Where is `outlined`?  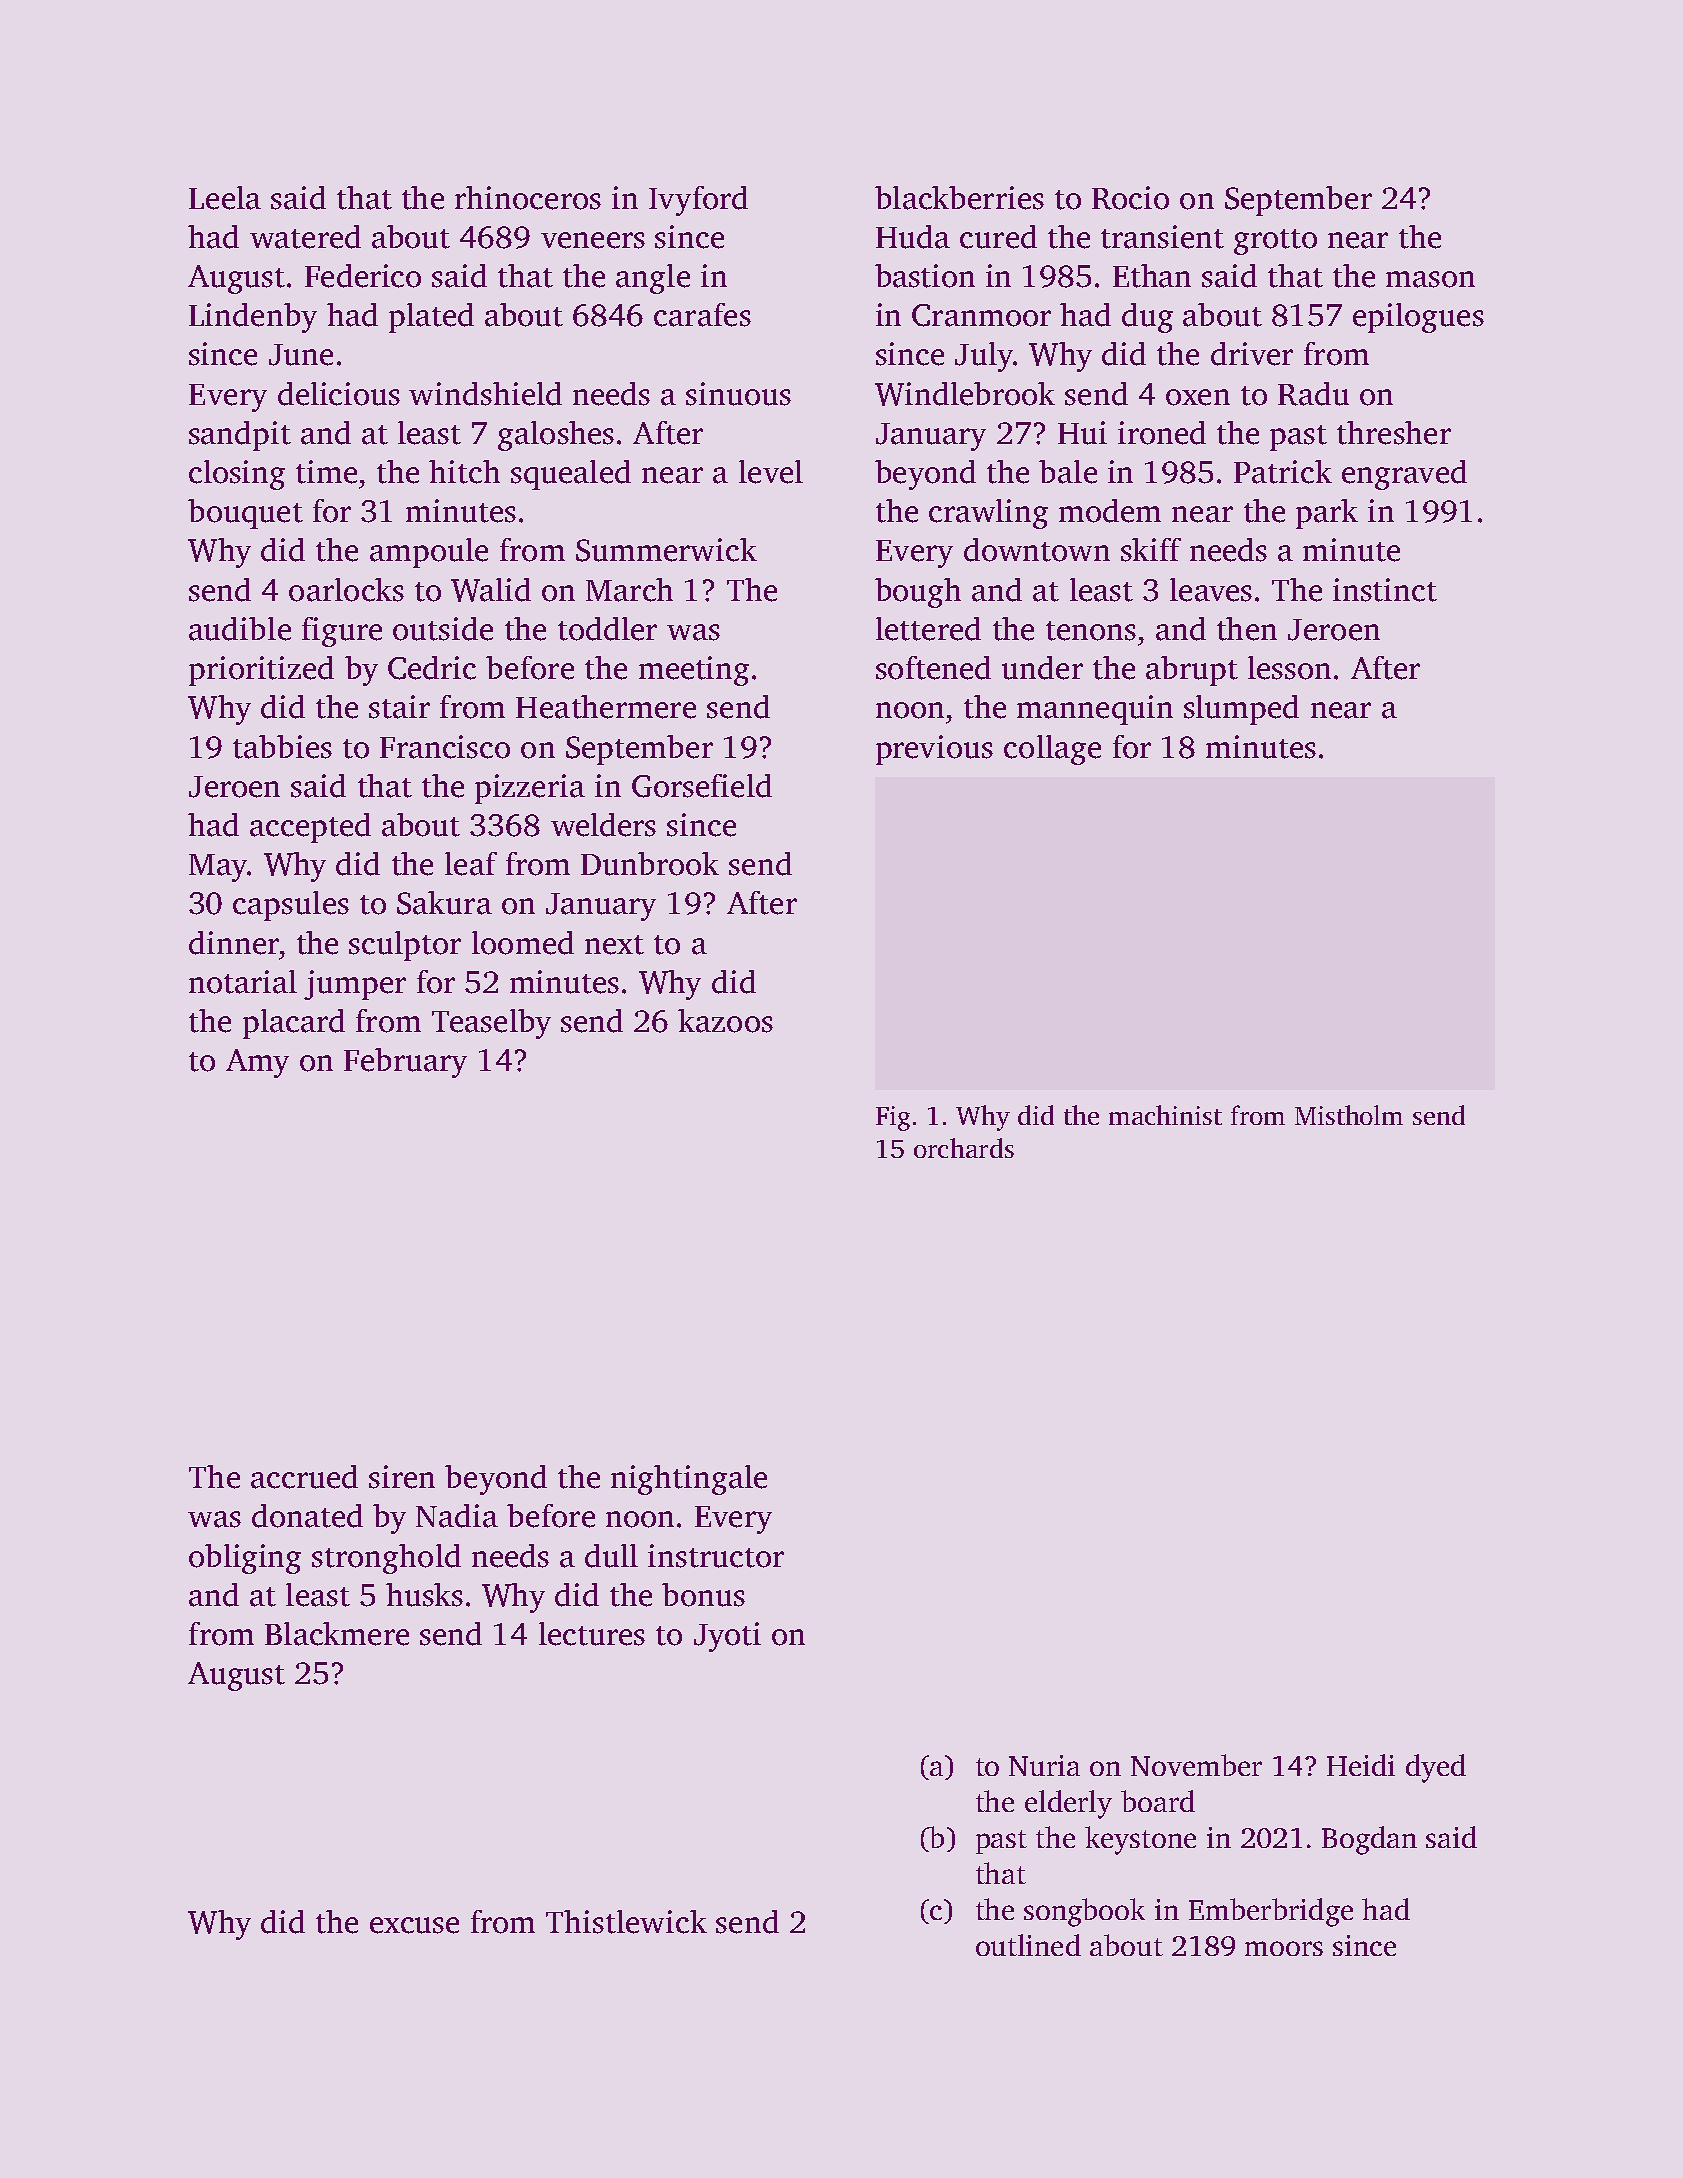 outlined is located at coordinates (1028, 1945).
